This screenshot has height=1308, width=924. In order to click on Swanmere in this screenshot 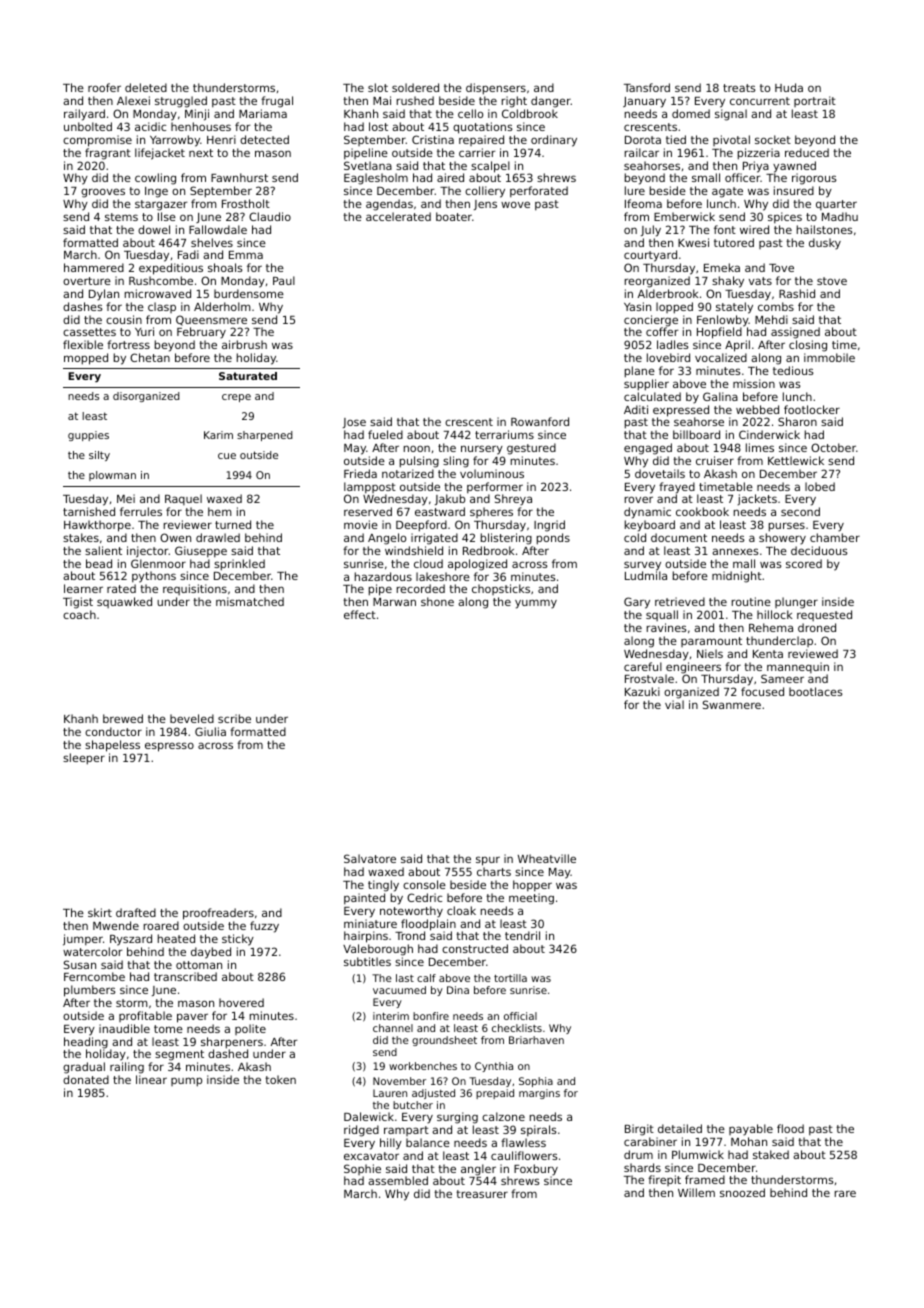, I will do `click(732, 704)`.
